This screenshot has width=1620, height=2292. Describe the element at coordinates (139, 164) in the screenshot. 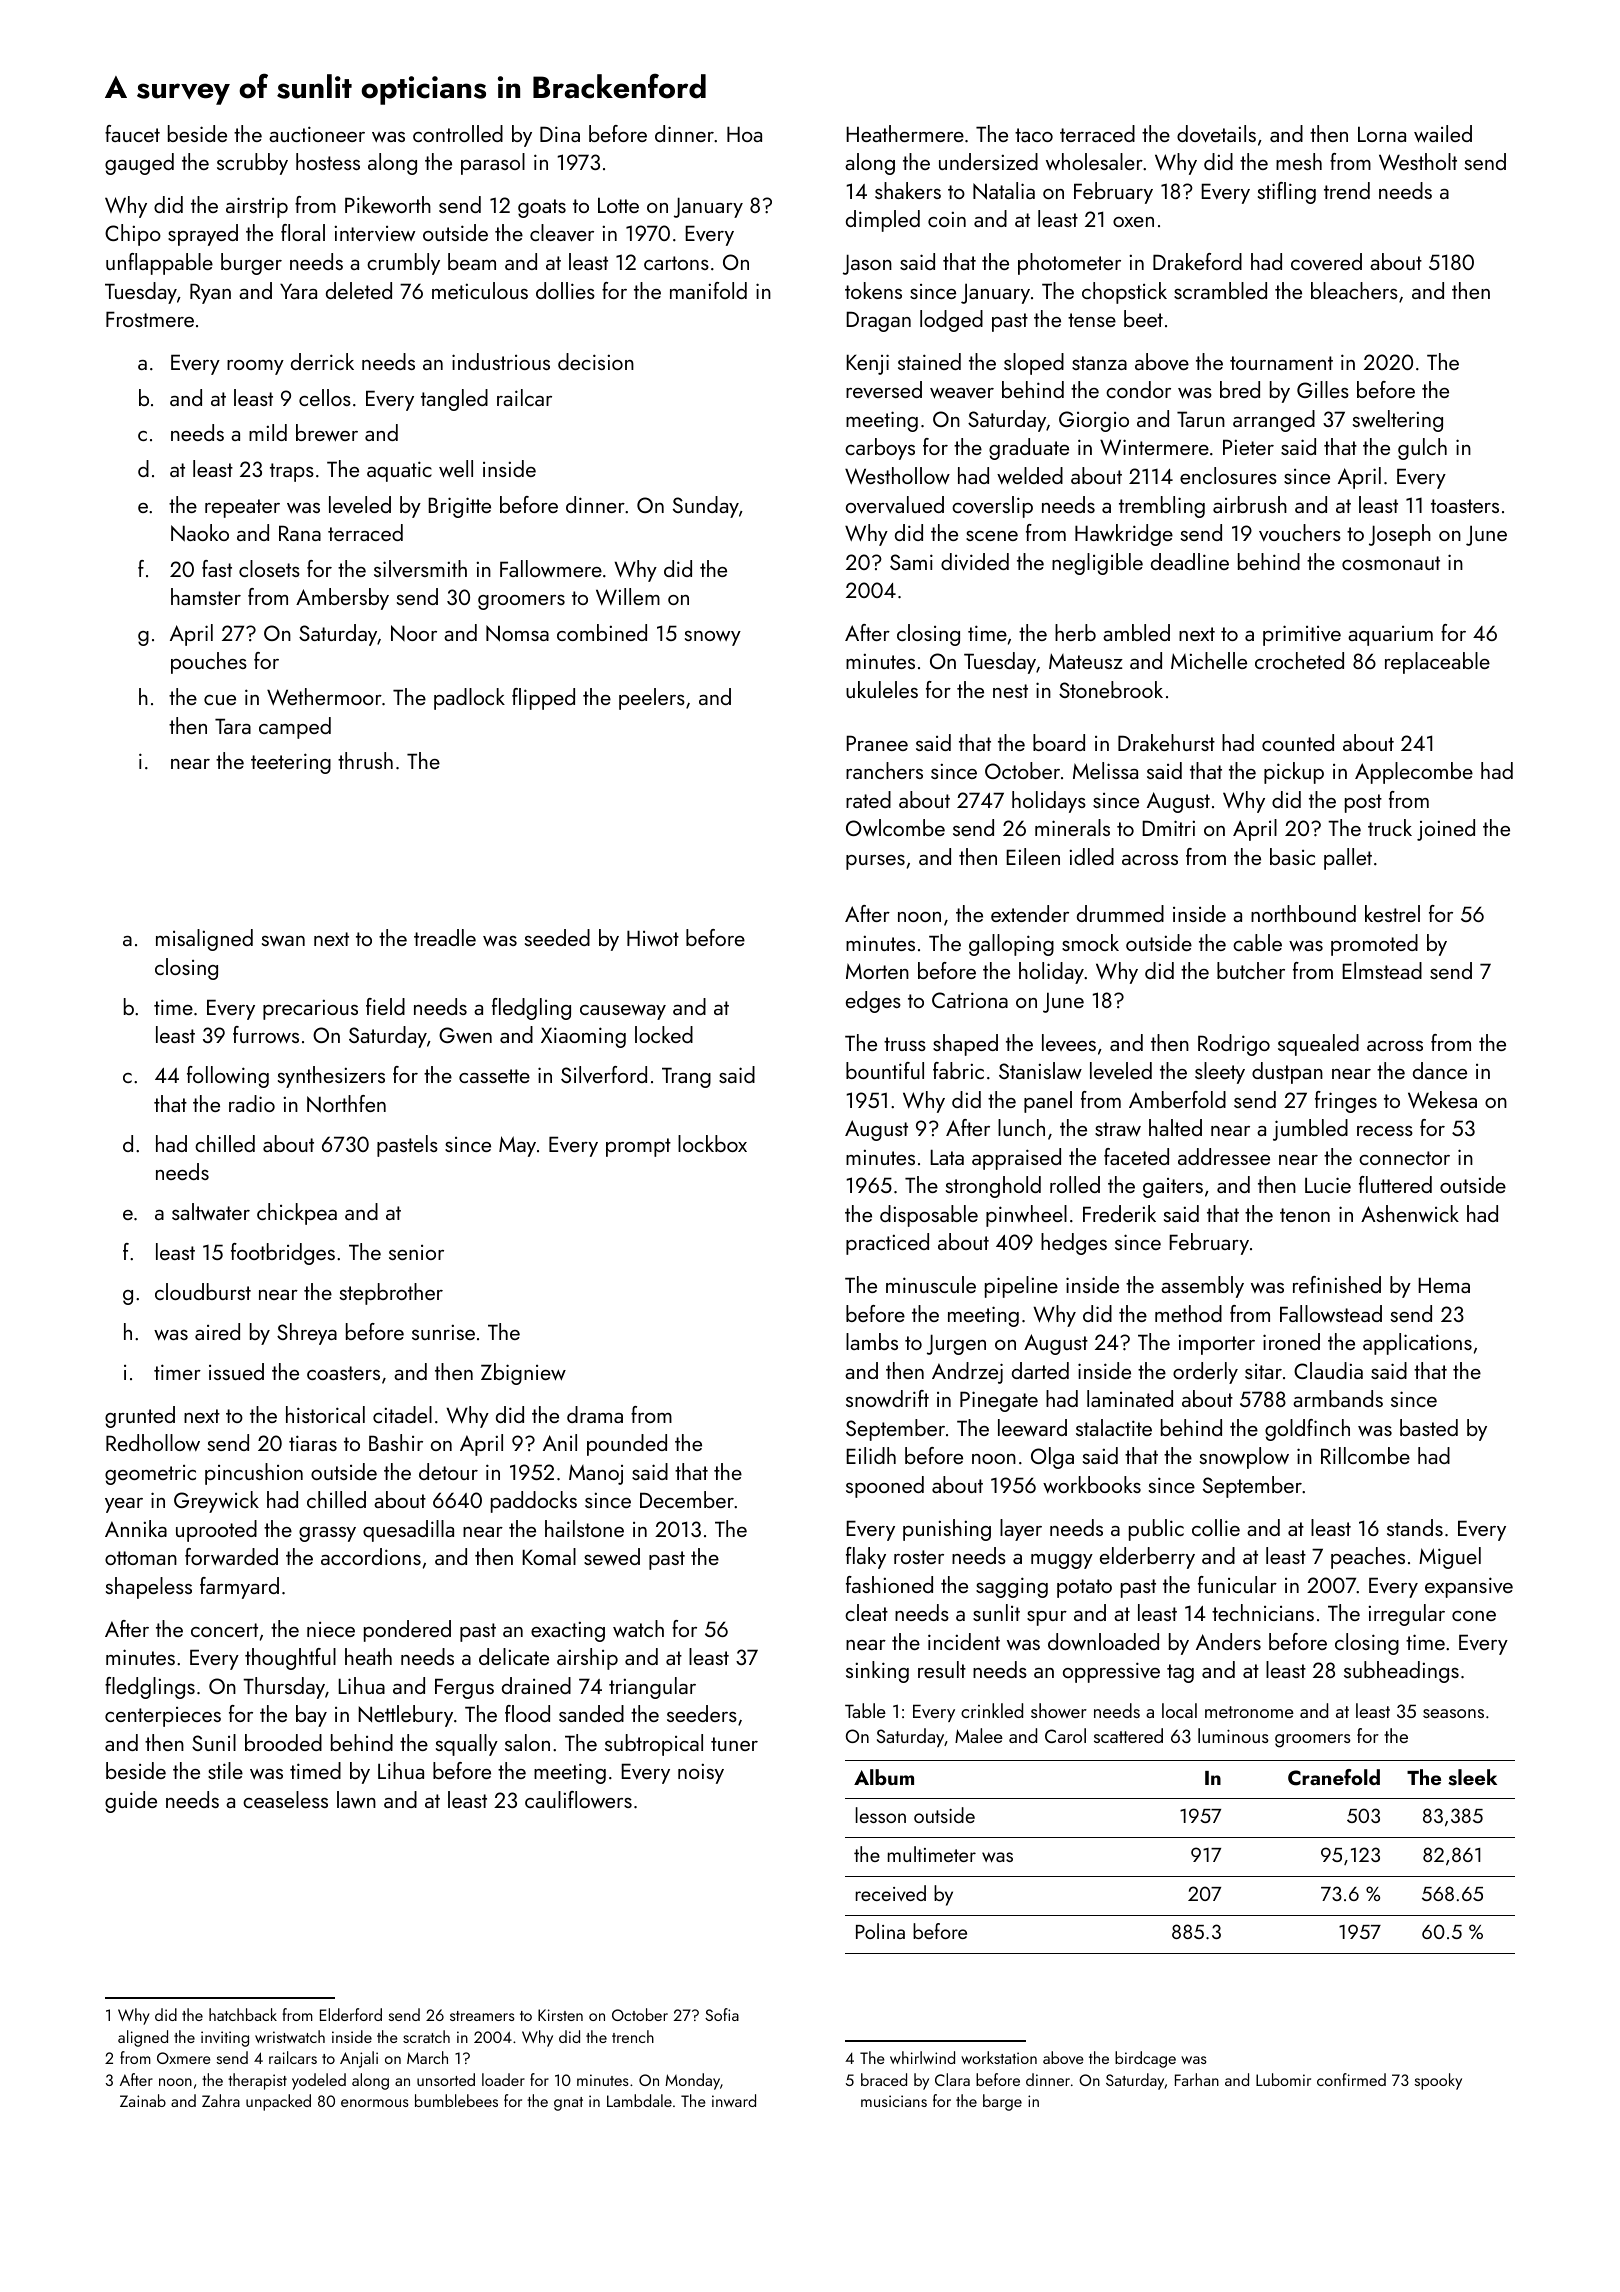

I see `gauged` at that location.
